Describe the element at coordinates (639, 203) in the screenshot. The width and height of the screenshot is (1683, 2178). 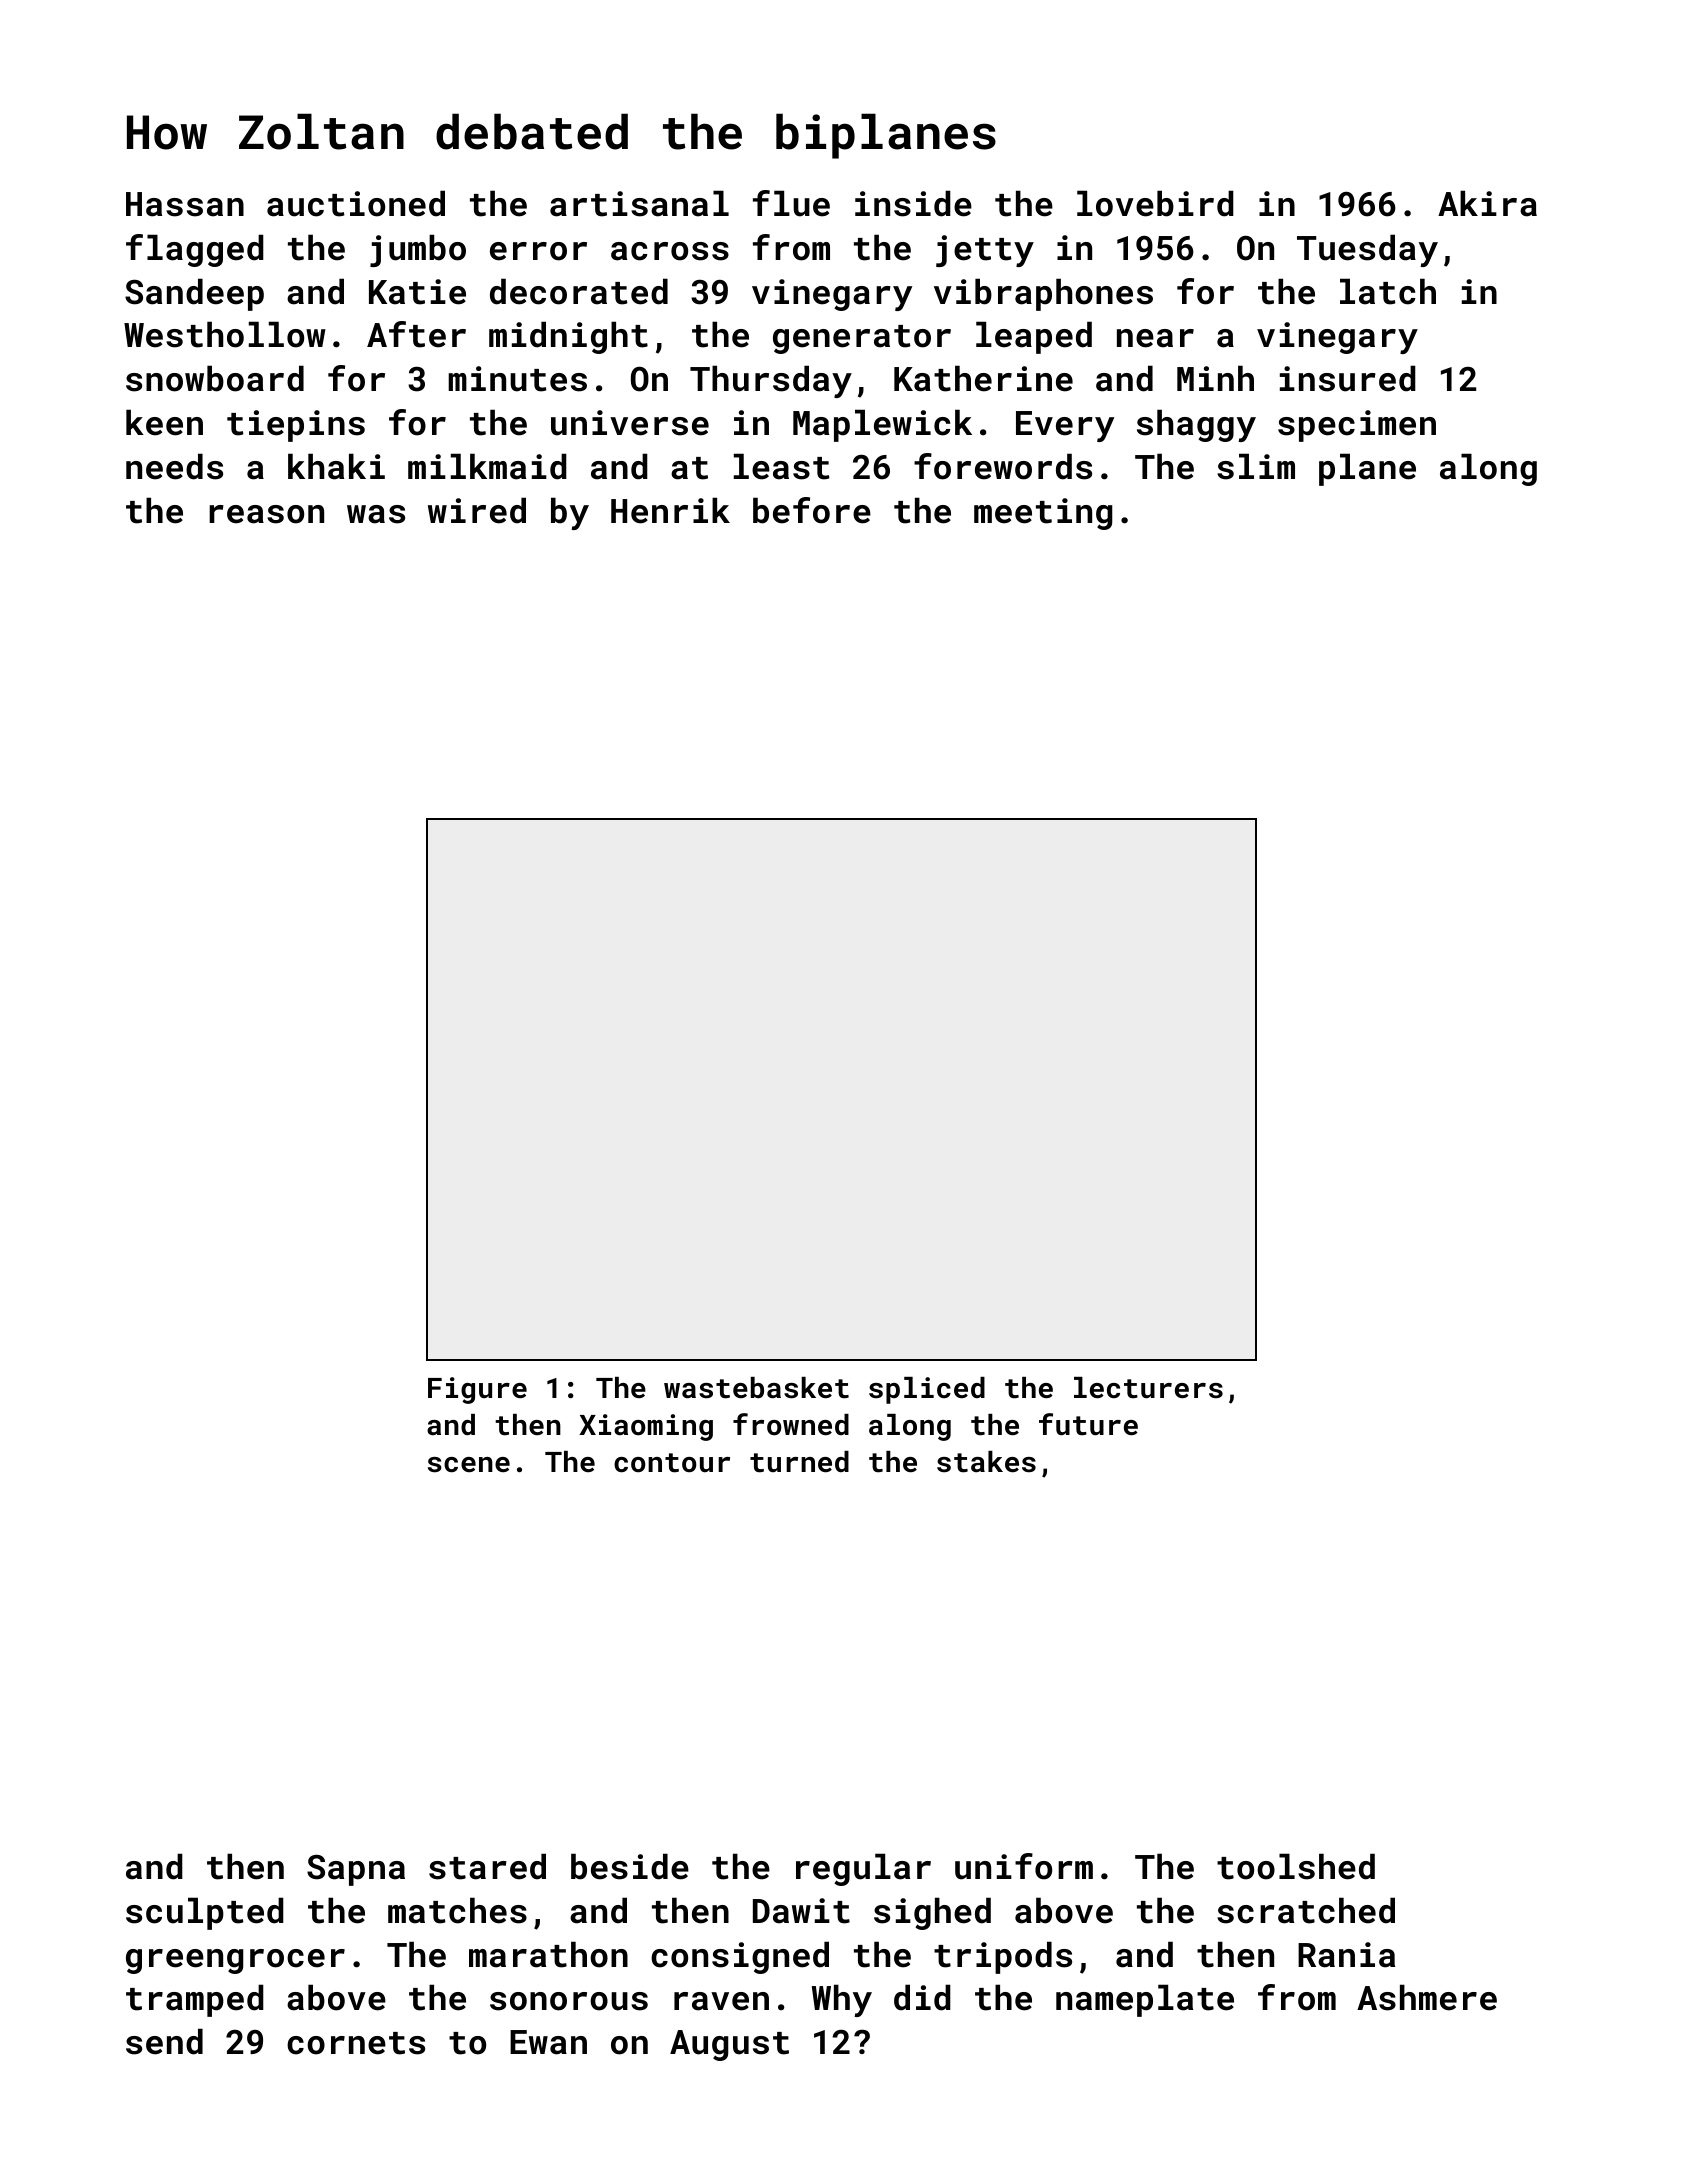
I see `artisanal` at that location.
